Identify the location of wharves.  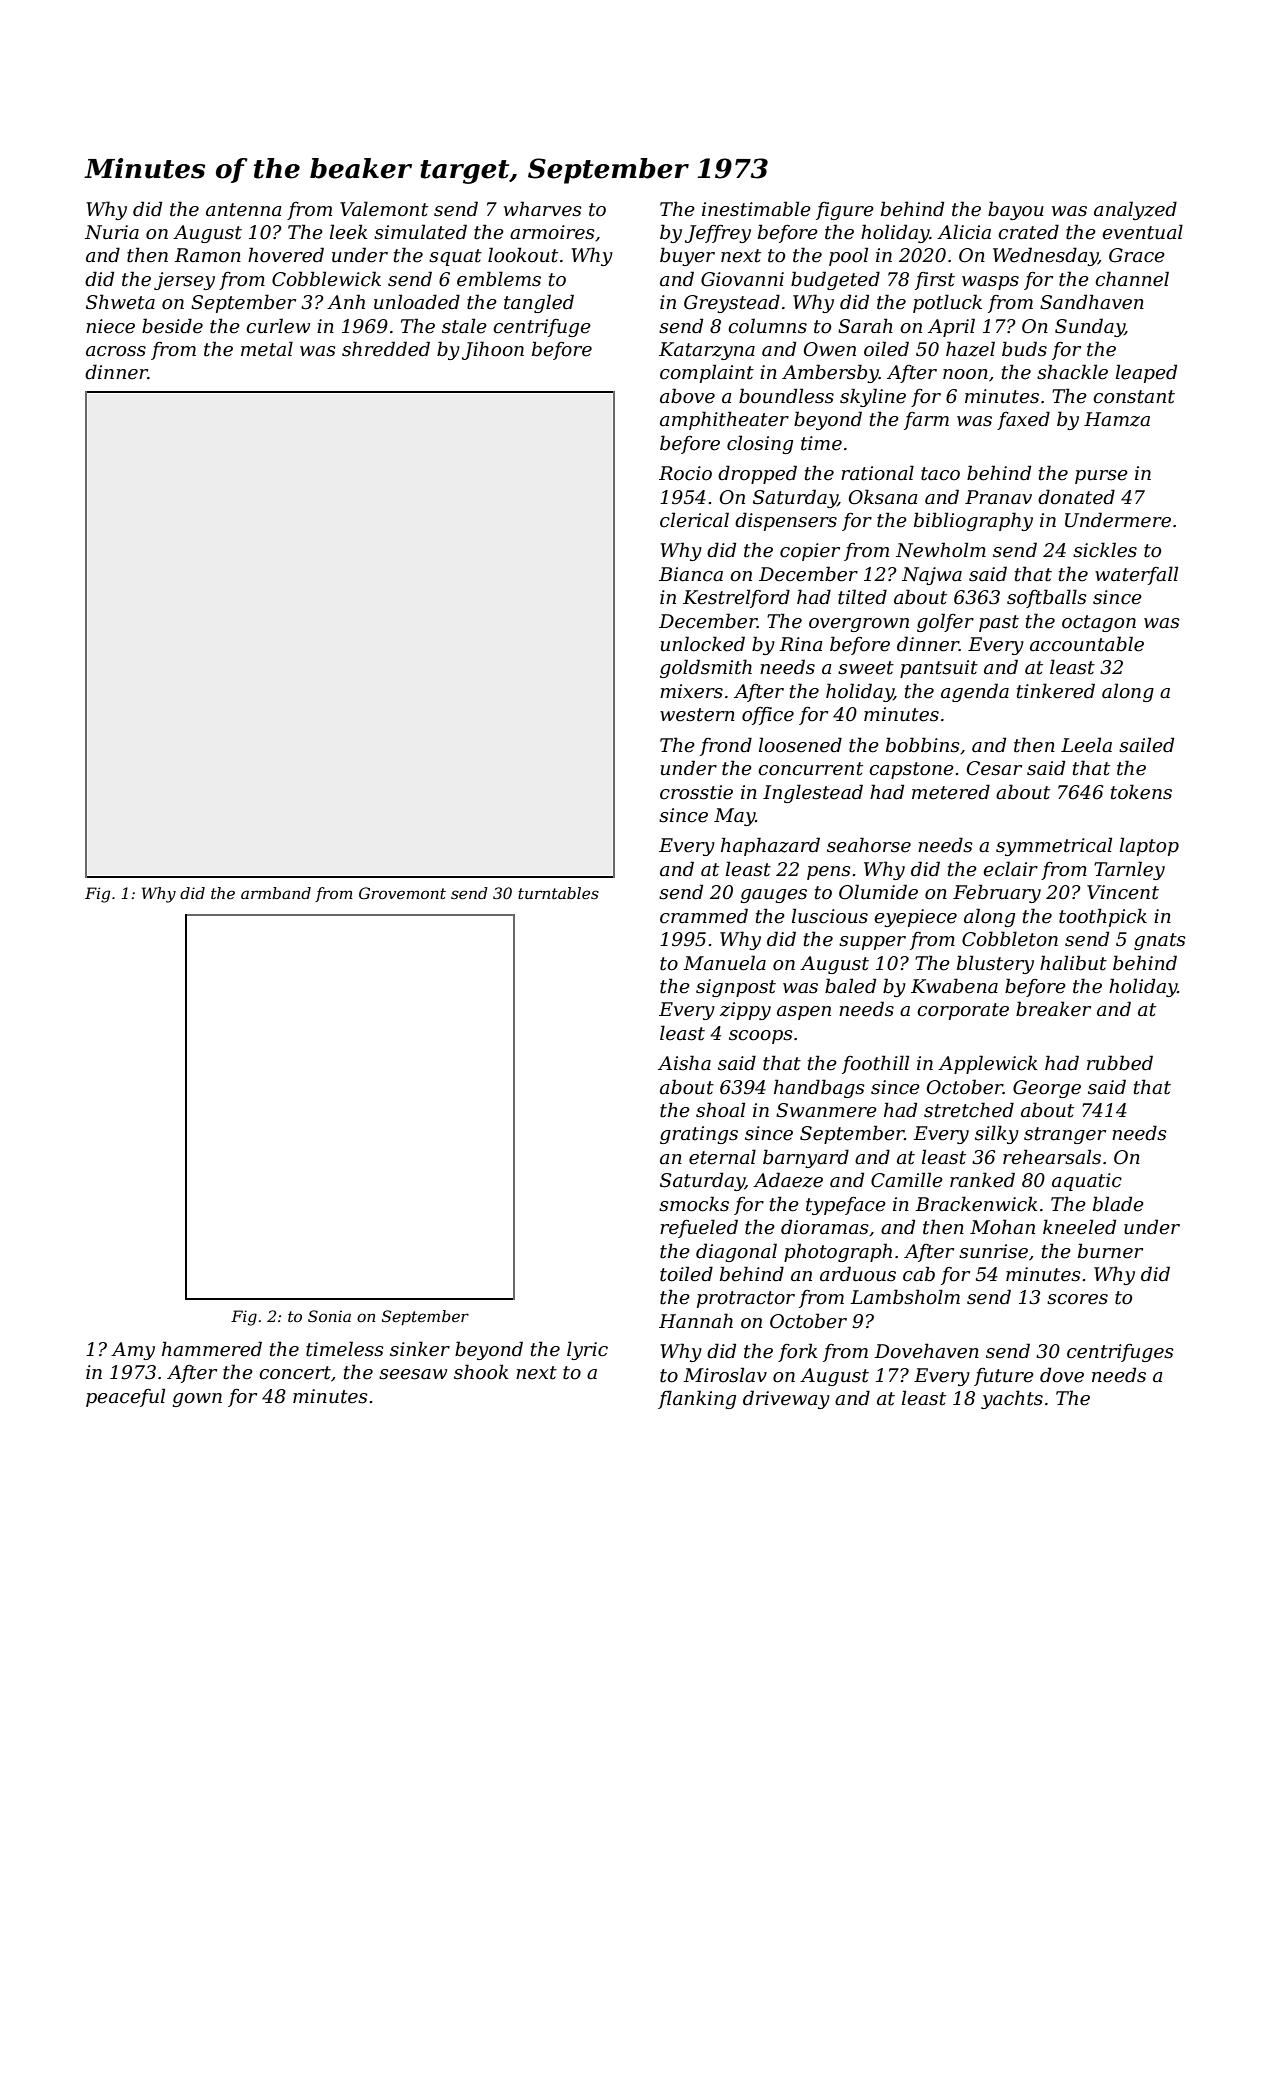
(543, 209).
